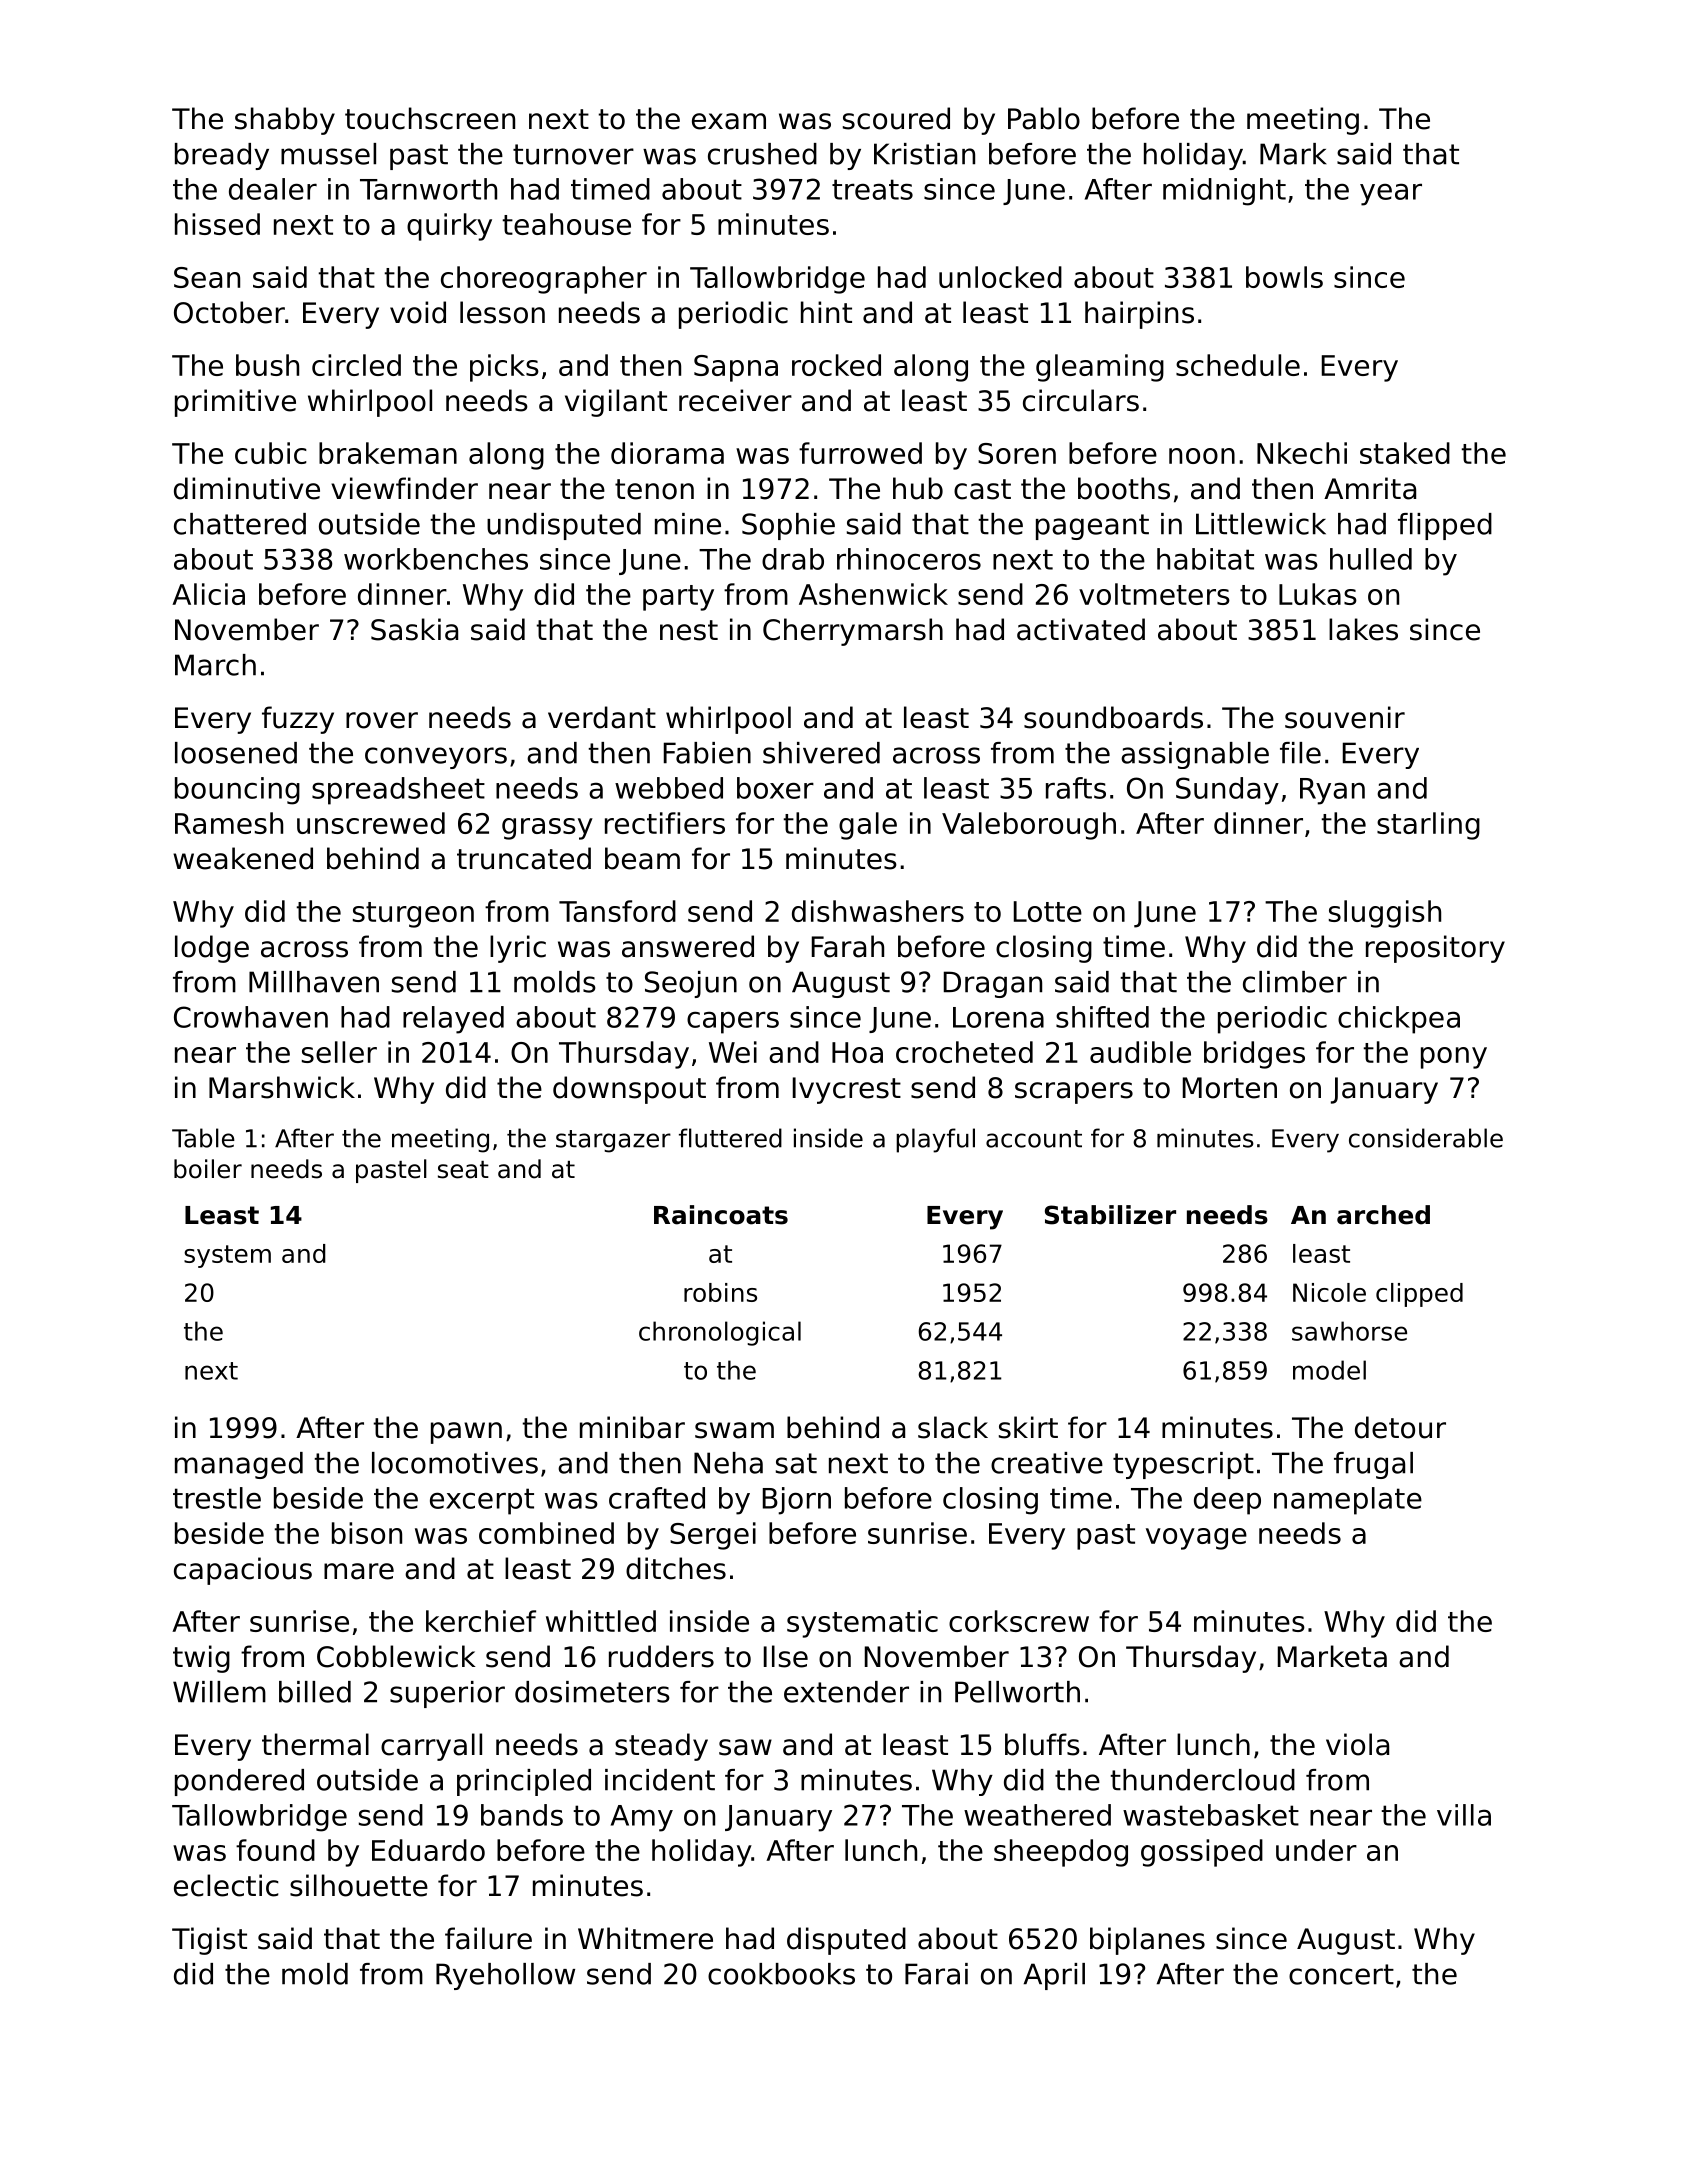 The image size is (1683, 2178). Describe the element at coordinates (729, 121) in the image. I see `exam` at that location.
